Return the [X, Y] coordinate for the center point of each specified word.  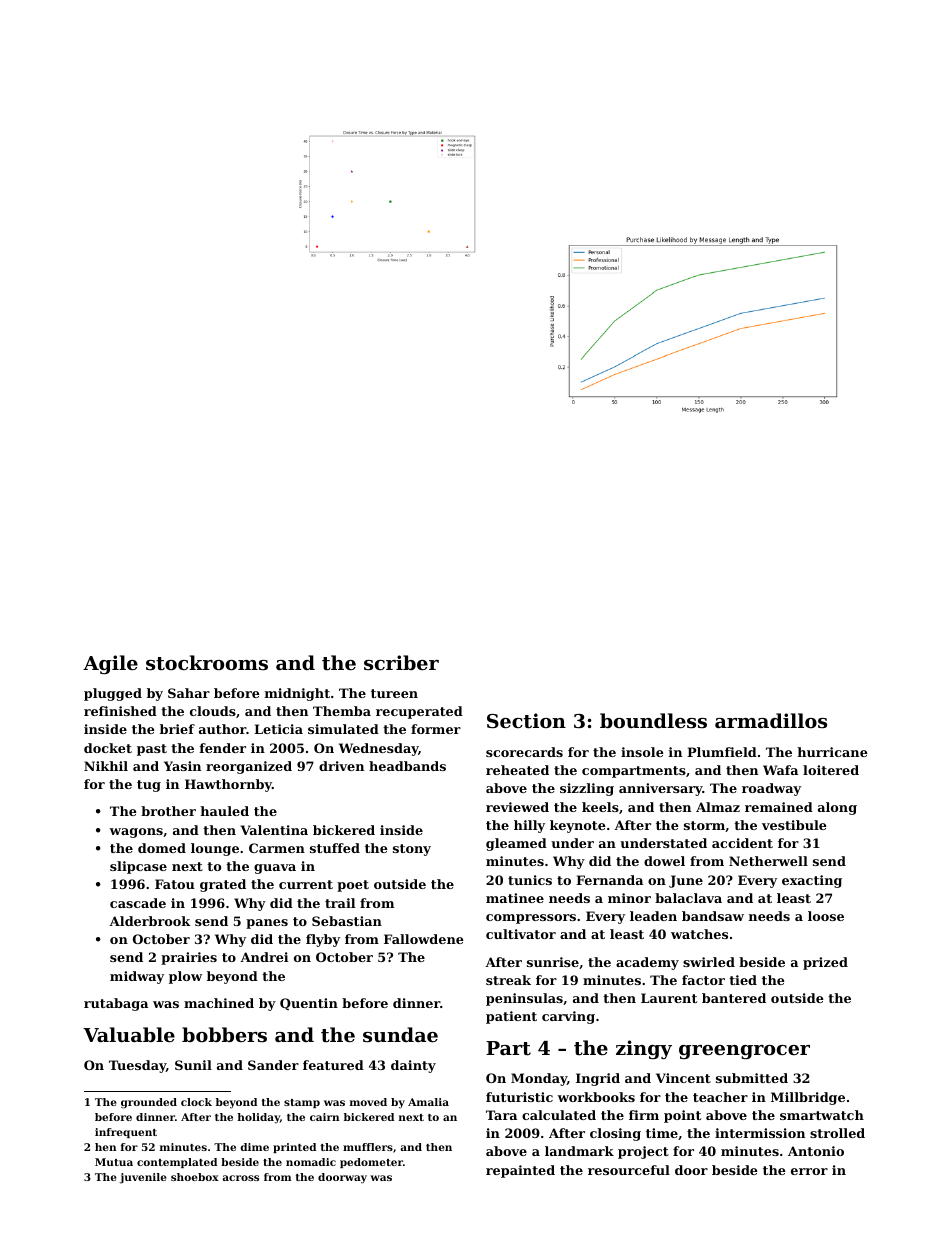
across [240, 1178]
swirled [709, 962]
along [837, 808]
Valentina [274, 830]
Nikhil [106, 766]
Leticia [278, 729]
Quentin [309, 1004]
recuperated [419, 712]
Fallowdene [424, 939]
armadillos [771, 721]
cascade [138, 903]
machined [219, 1003]
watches [699, 934]
